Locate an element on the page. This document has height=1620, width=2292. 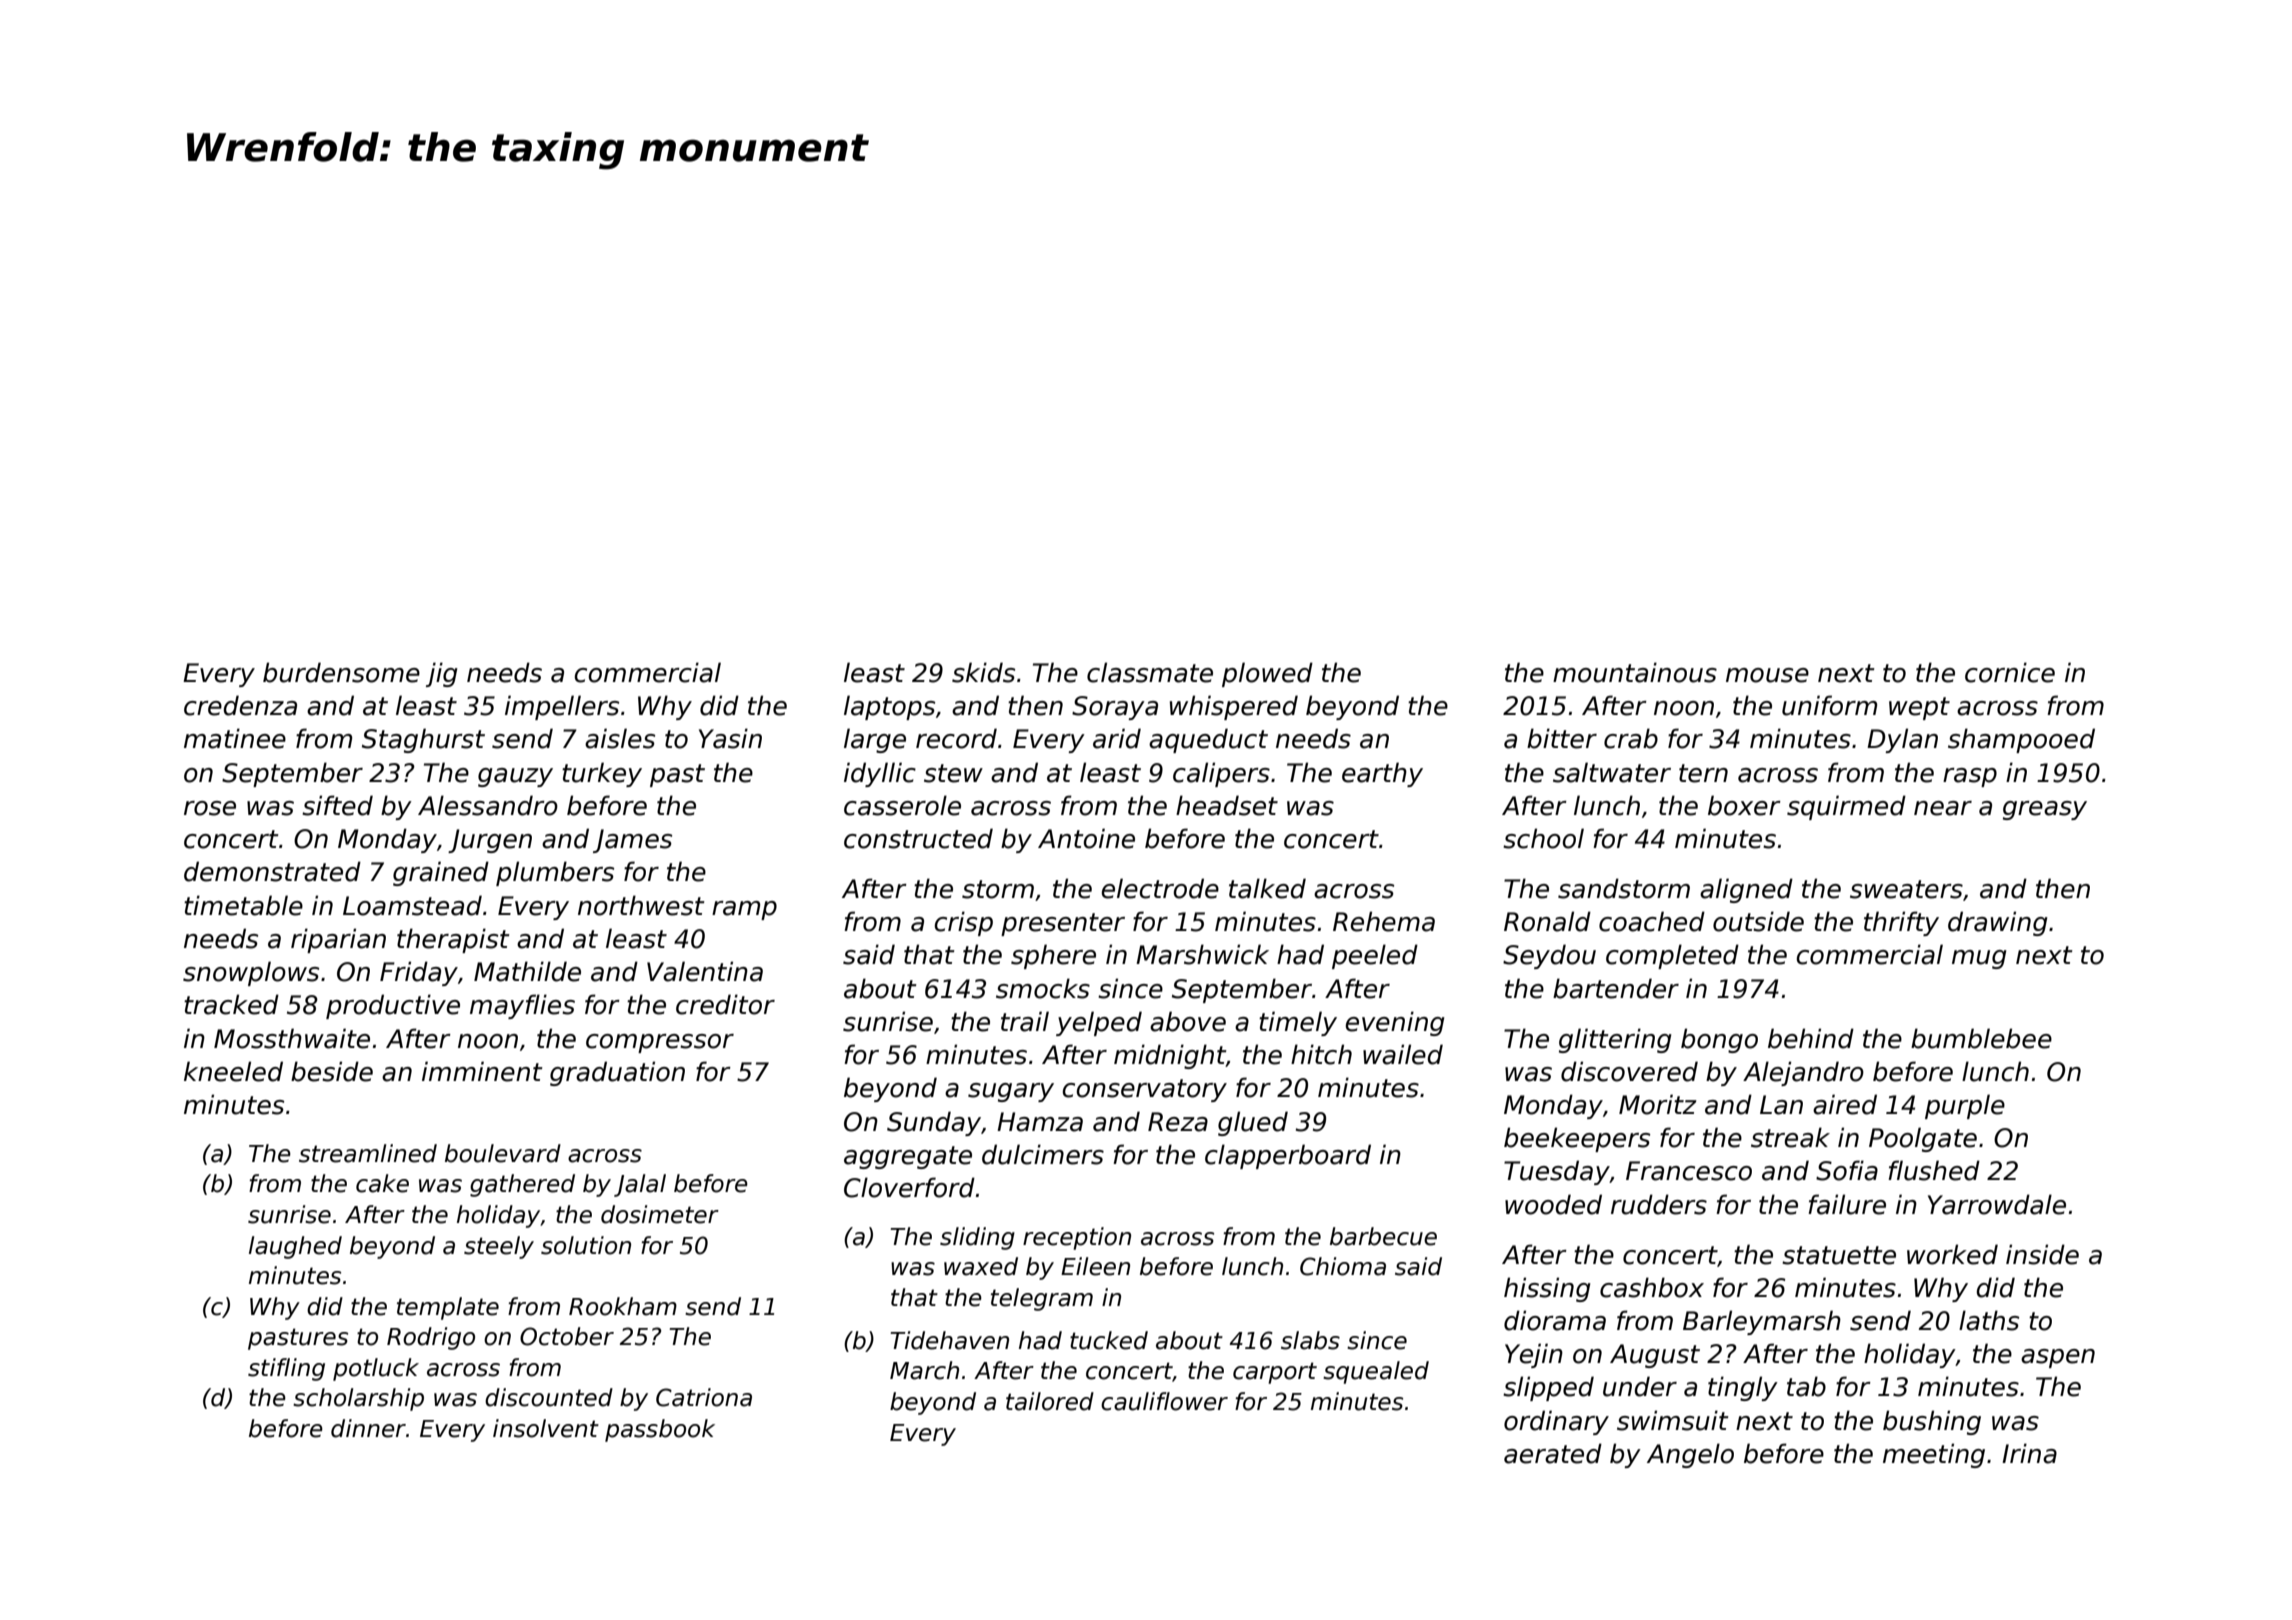
burdensome is located at coordinates (341, 672).
